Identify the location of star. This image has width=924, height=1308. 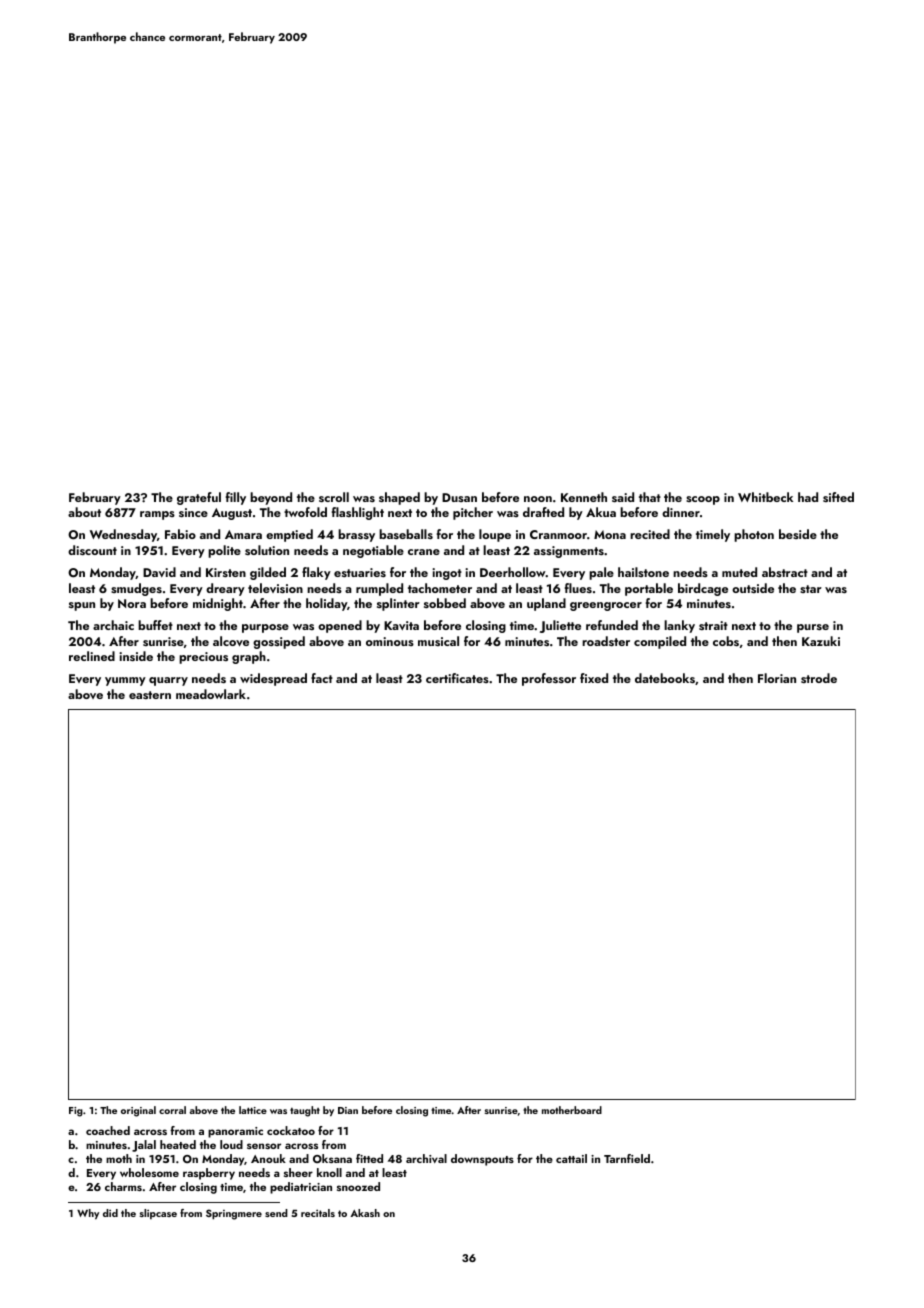
(811, 589).
